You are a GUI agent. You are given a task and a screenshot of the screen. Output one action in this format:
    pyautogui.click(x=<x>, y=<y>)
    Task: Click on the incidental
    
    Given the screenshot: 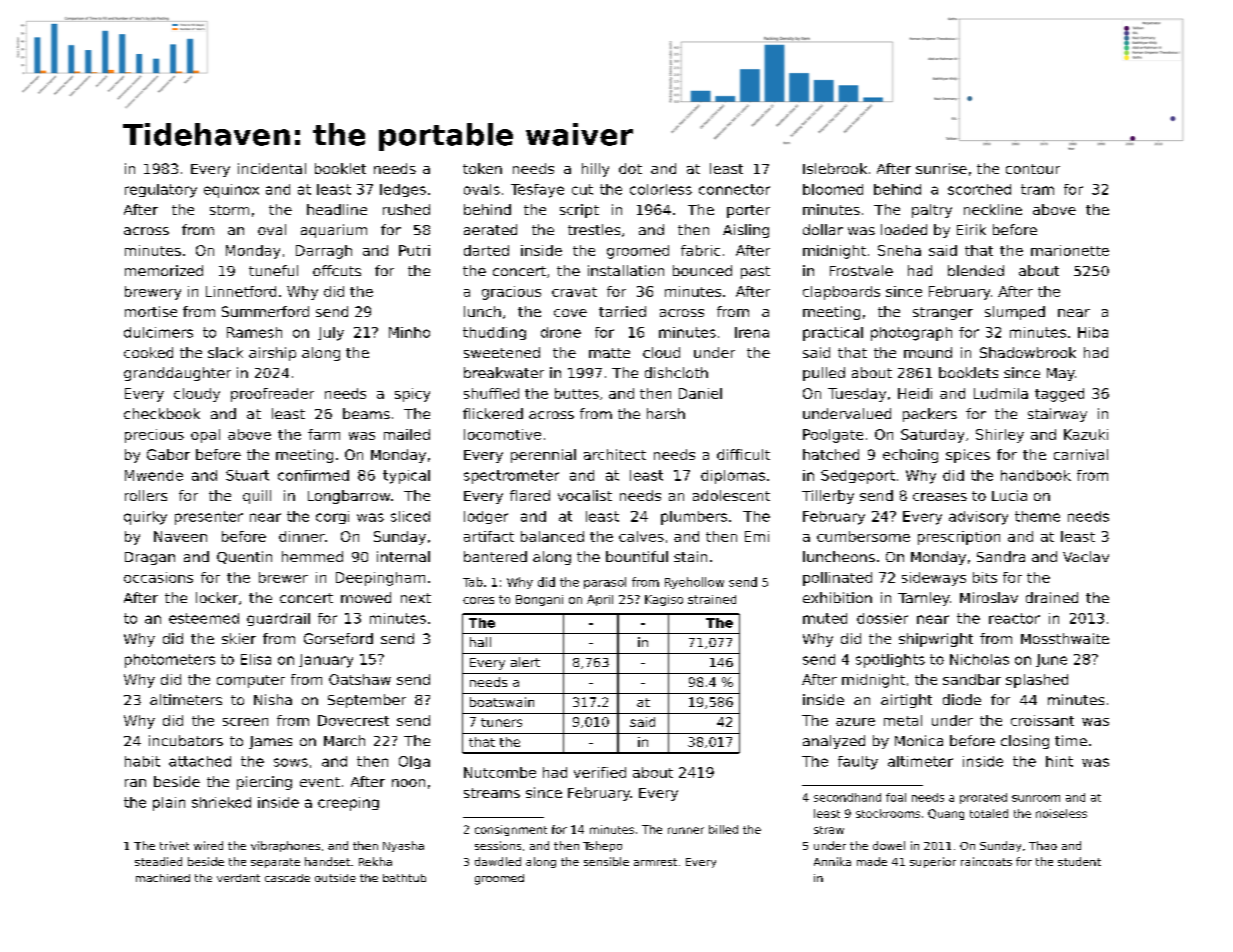 What is the action you would take?
    pyautogui.click(x=272, y=168)
